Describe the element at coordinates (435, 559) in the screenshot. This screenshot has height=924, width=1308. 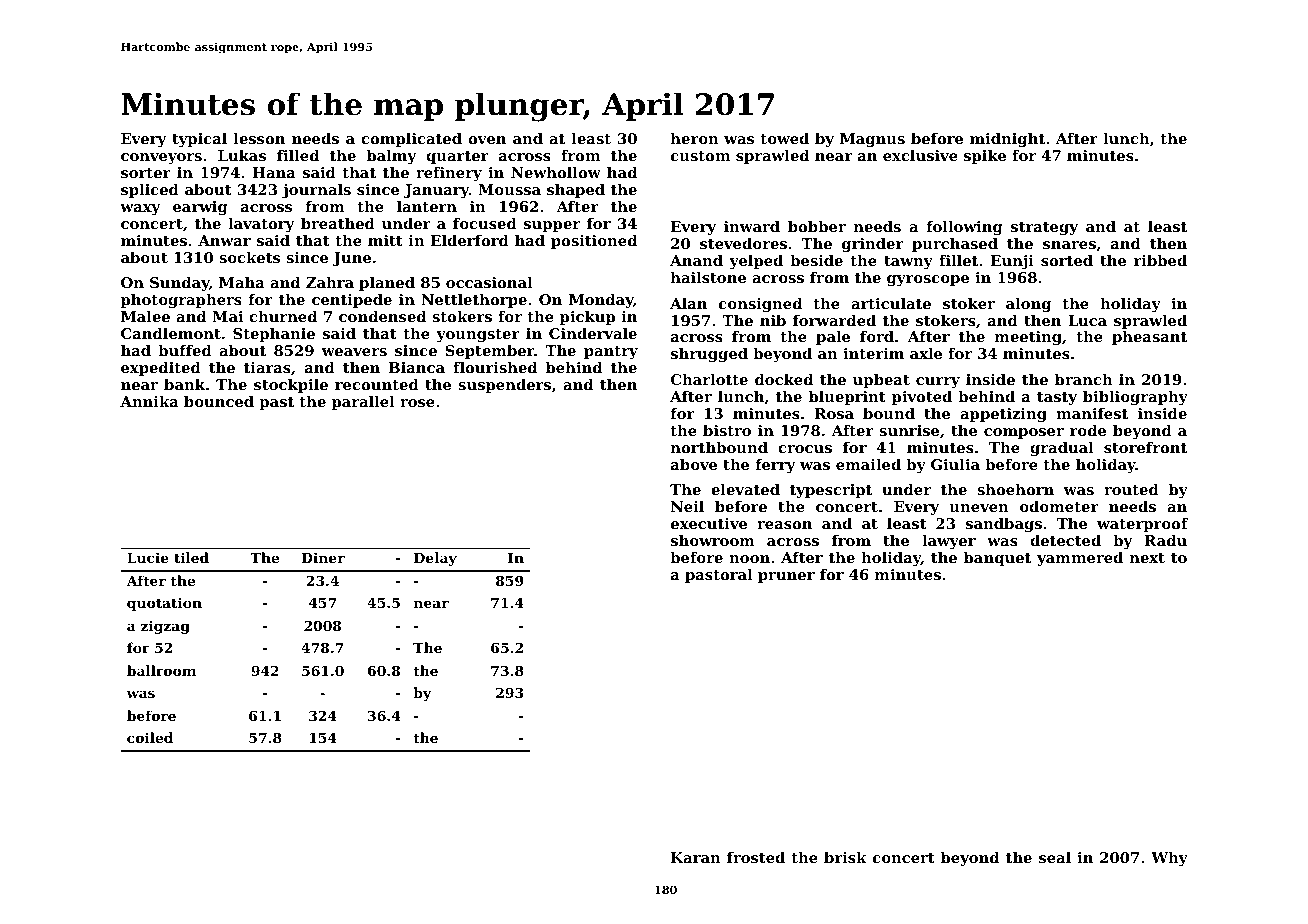
I see `Delay` at that location.
